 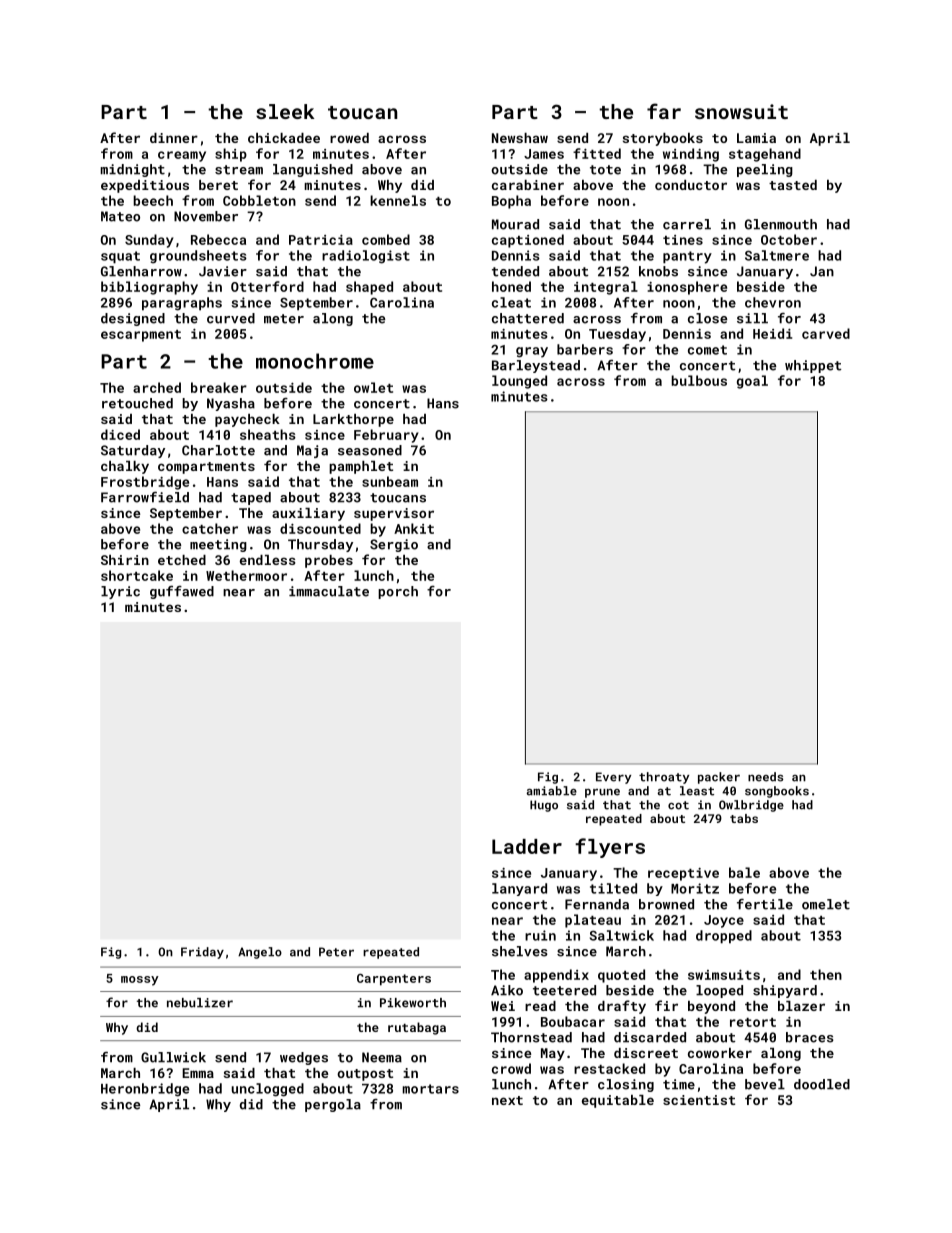 I want to click on rutabaga, so click(x=417, y=1028).
